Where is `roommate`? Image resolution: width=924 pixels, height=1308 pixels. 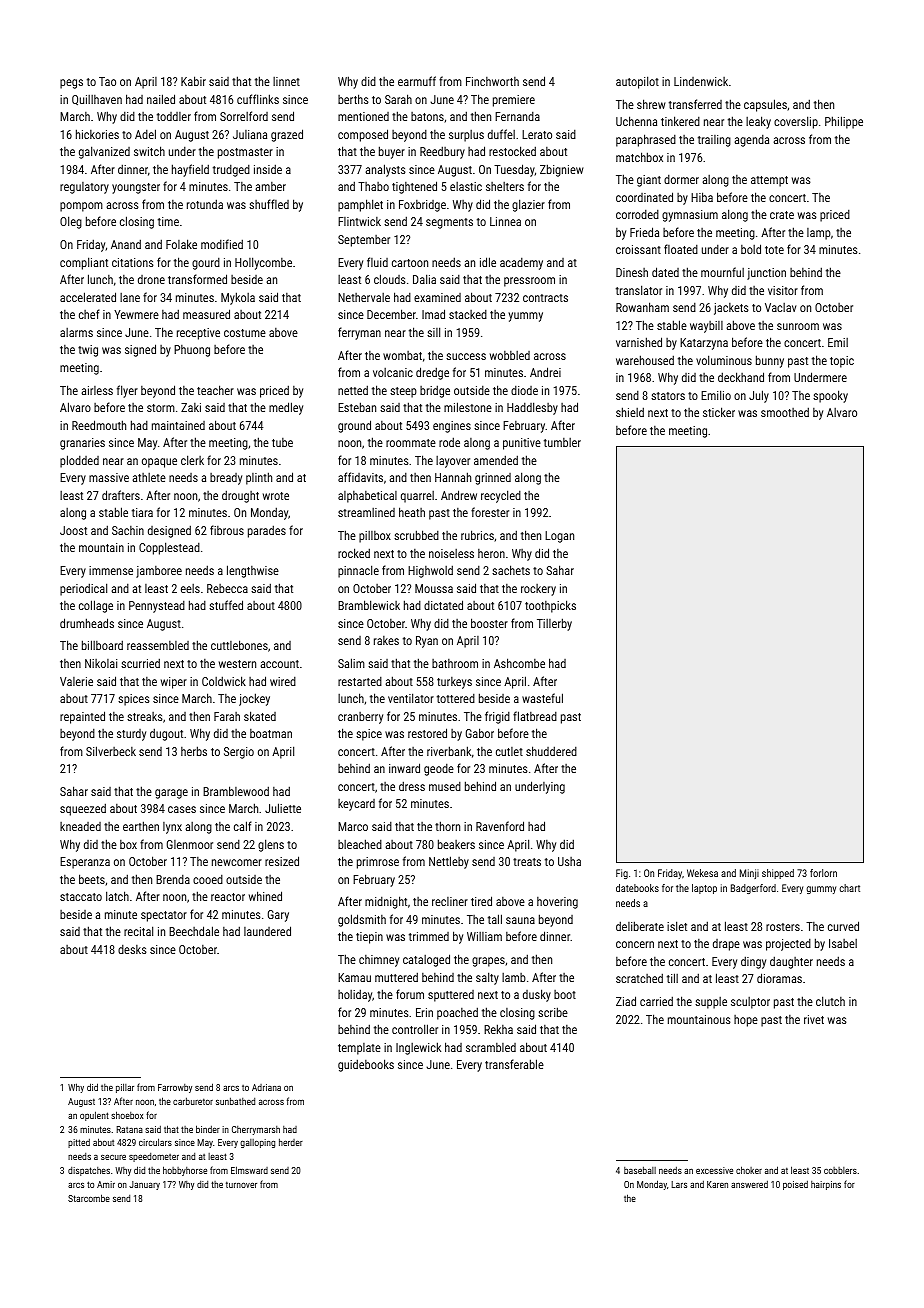 roommate is located at coordinates (411, 443).
